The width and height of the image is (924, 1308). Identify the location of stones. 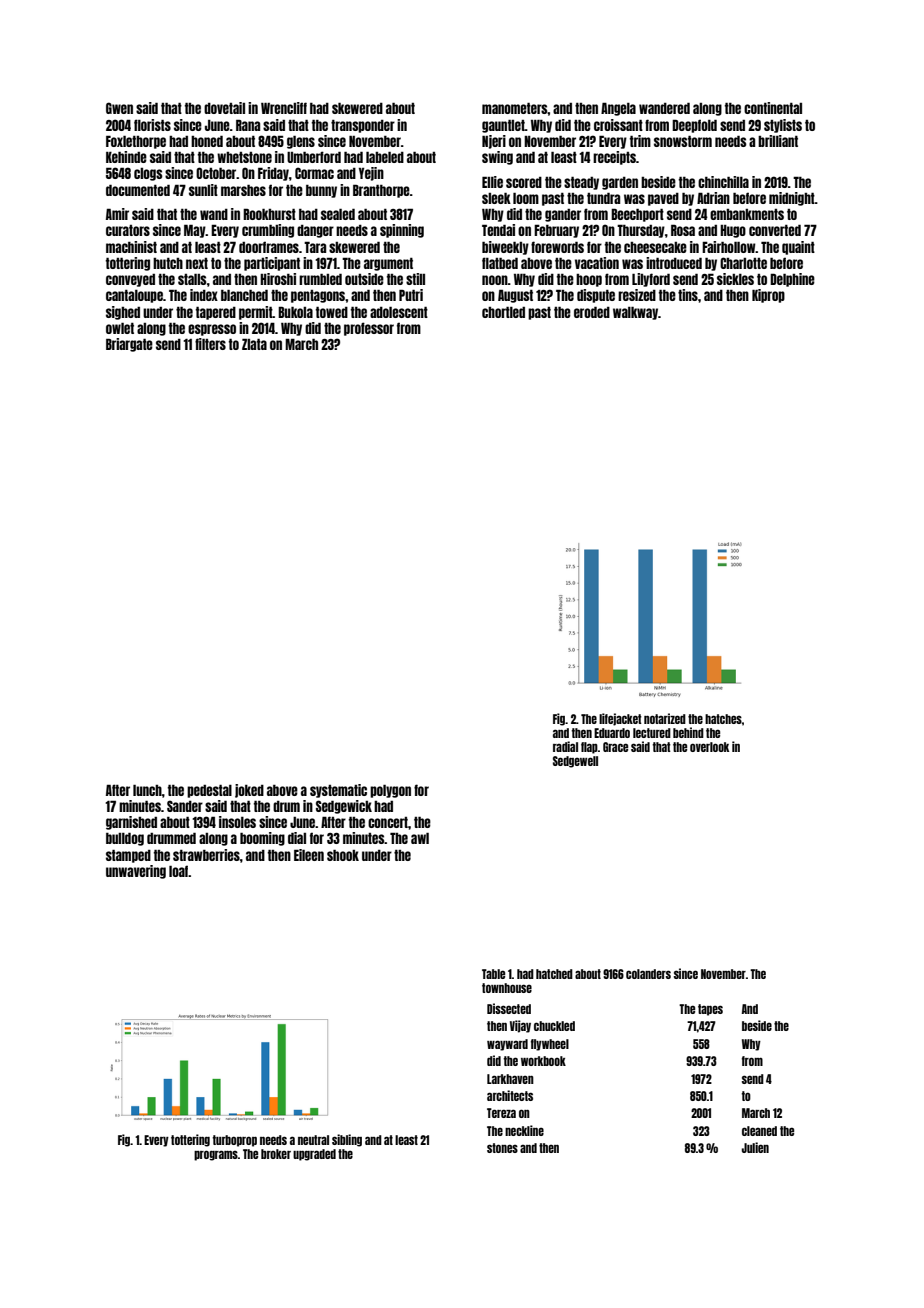
(502, 1148).
